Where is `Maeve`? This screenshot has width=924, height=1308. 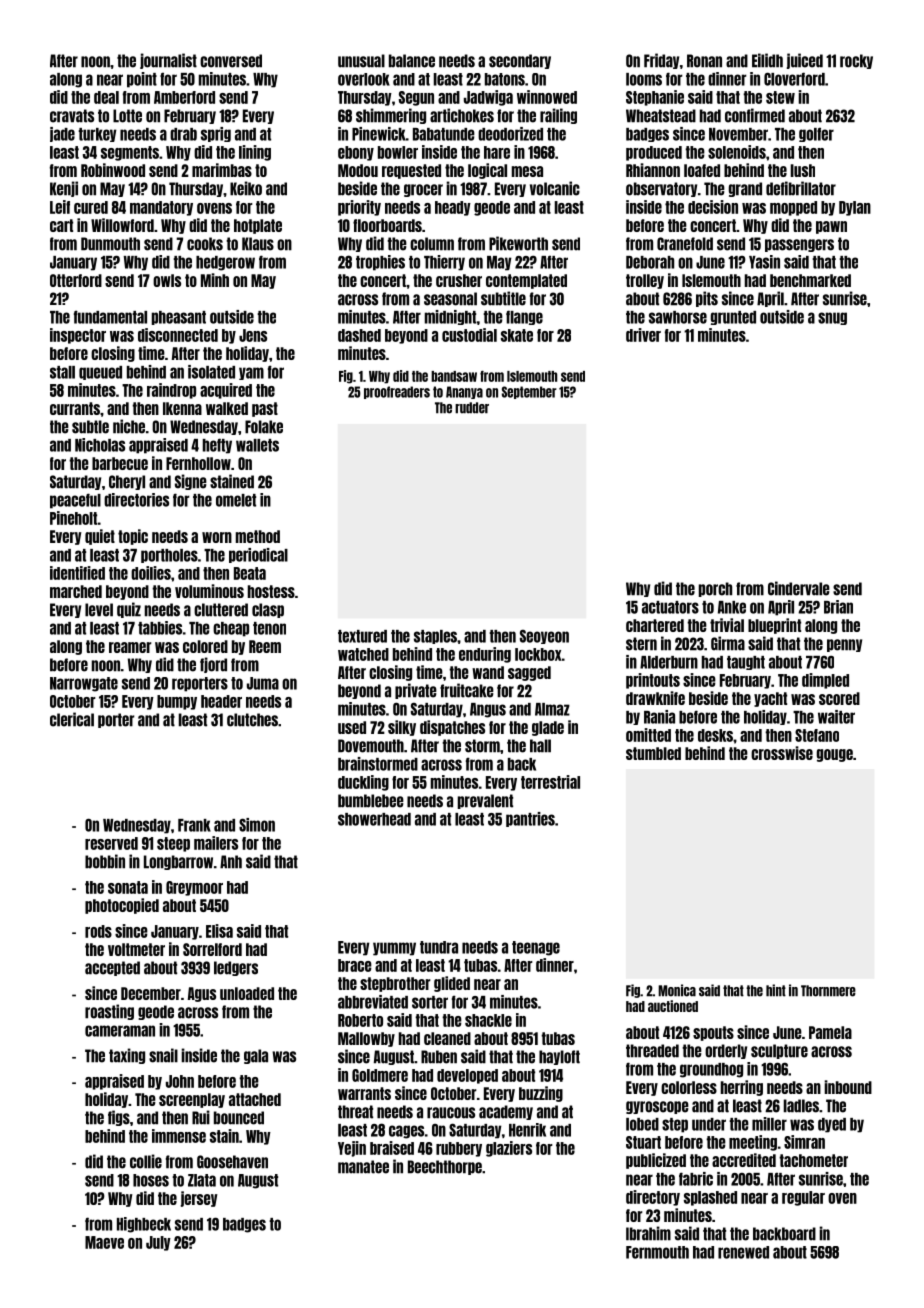 Maeve is located at coordinates (104, 1242).
